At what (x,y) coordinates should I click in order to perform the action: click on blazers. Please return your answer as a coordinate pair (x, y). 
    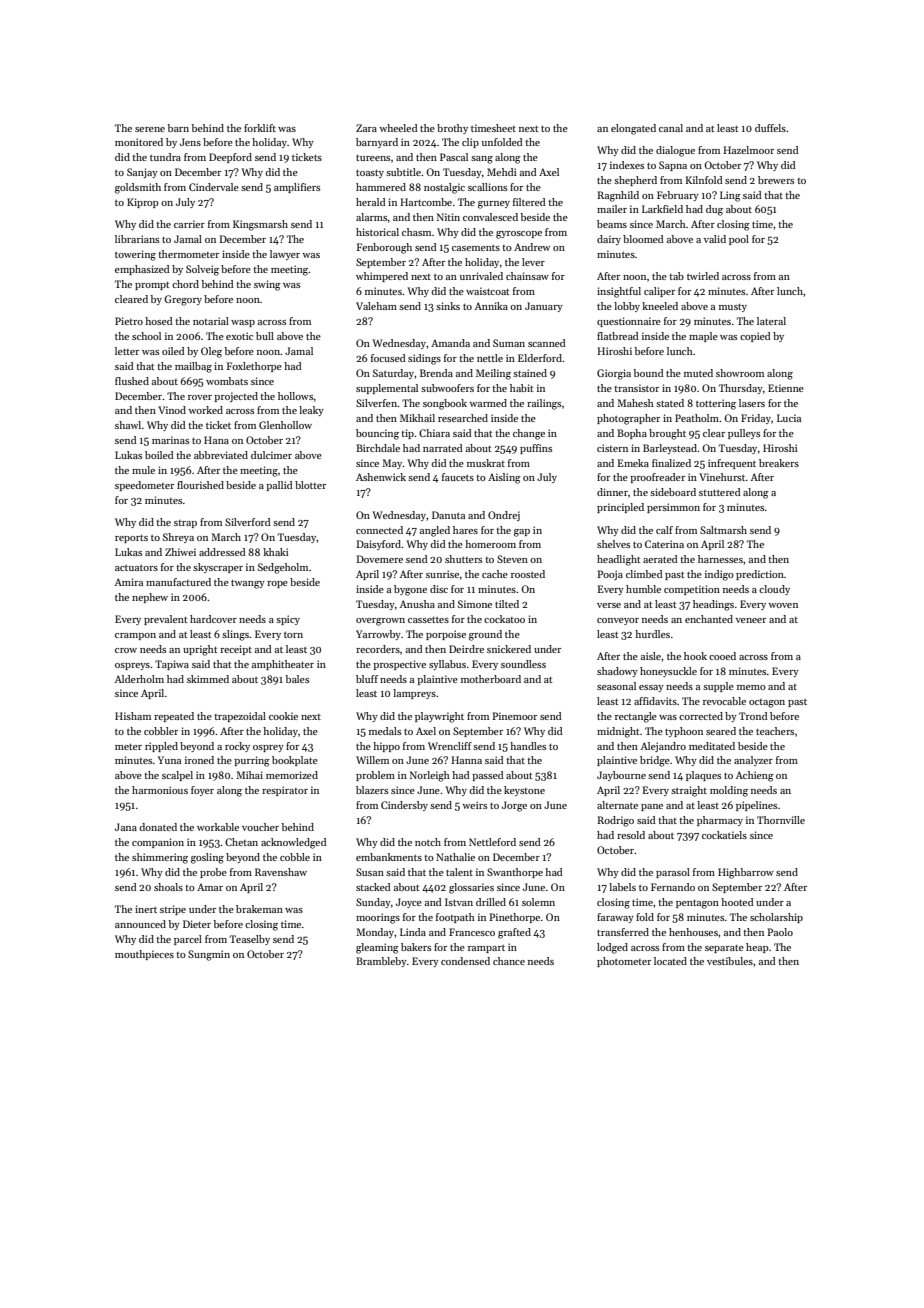
    Looking at the image, I should click on (372, 790).
